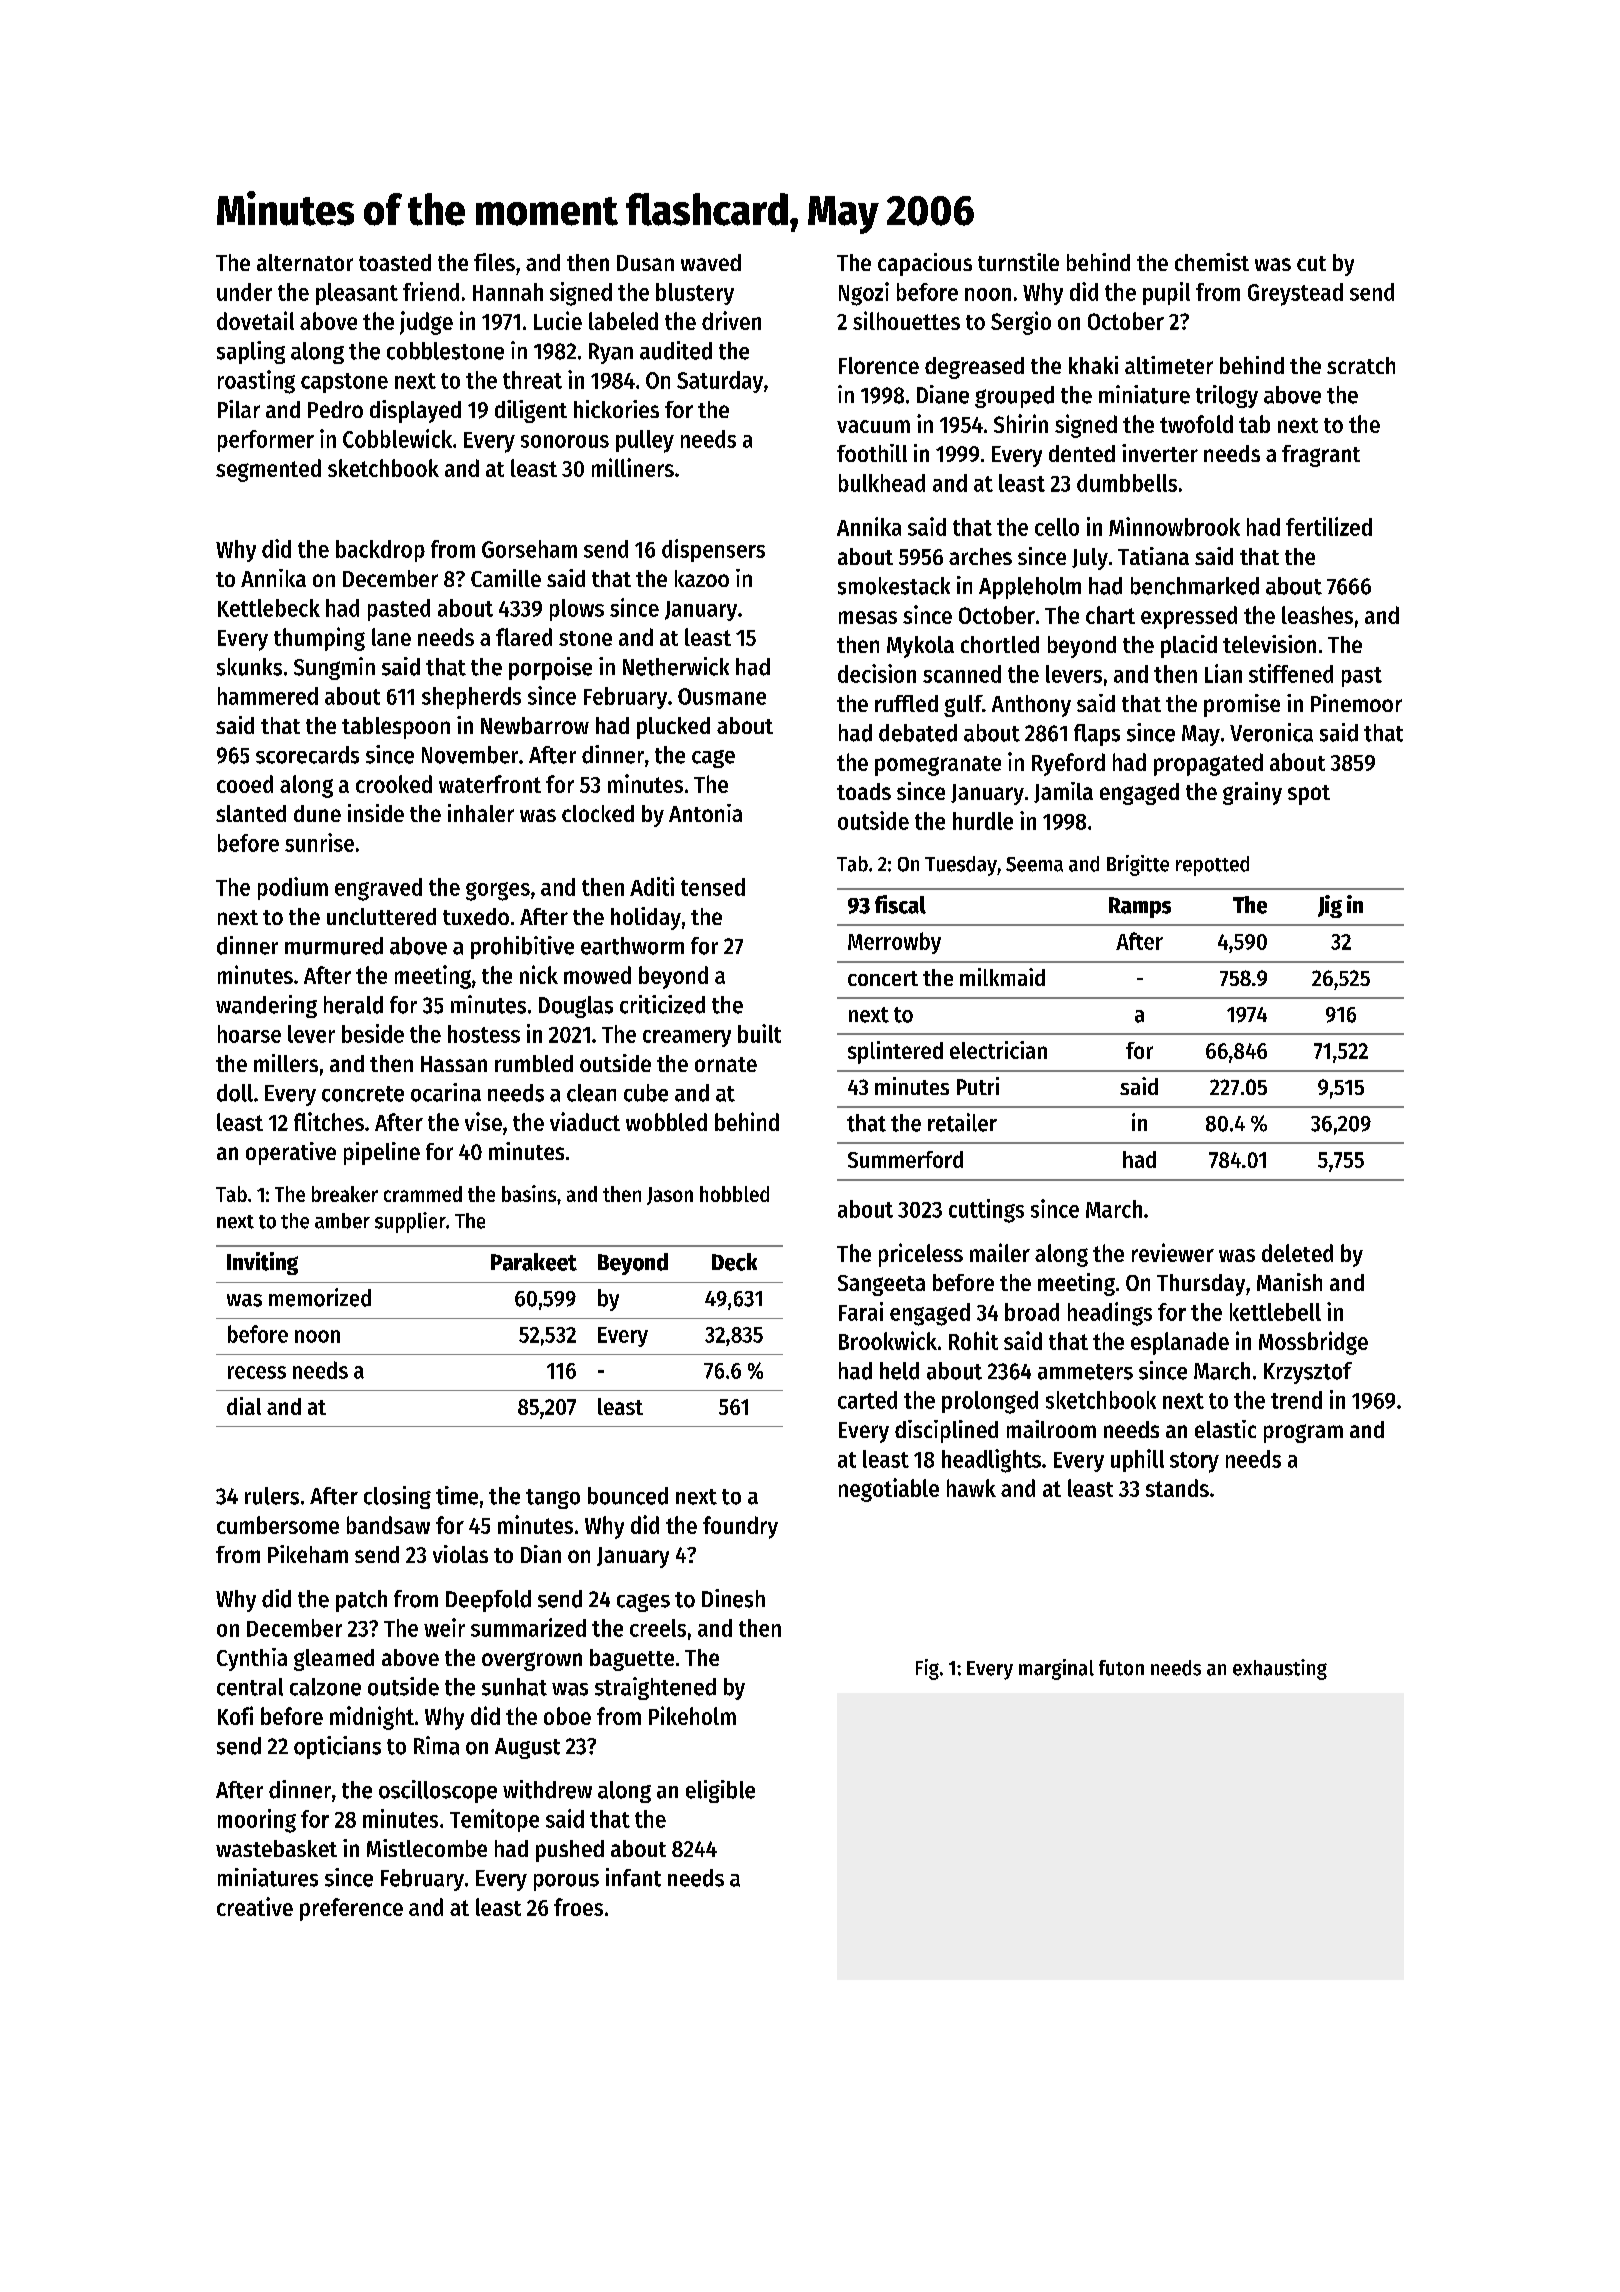 The width and height of the image is (1620, 2292). Describe the element at coordinates (720, 1791) in the image. I see `eligible` at that location.
